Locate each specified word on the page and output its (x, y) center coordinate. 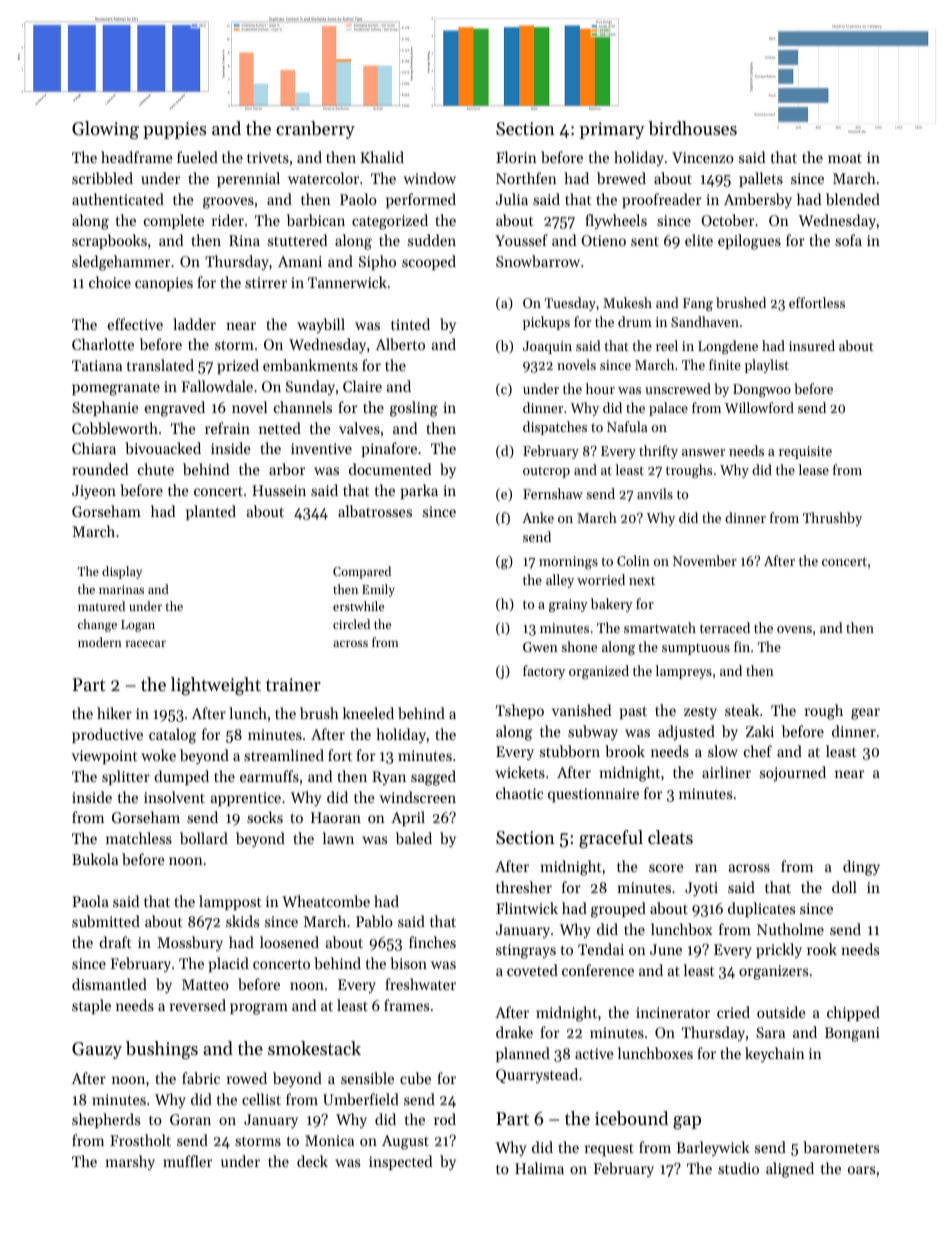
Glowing (105, 130)
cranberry (315, 130)
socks (265, 817)
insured (812, 345)
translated (160, 365)
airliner (726, 772)
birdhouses (692, 128)
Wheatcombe (326, 901)
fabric (201, 1078)
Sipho (377, 262)
